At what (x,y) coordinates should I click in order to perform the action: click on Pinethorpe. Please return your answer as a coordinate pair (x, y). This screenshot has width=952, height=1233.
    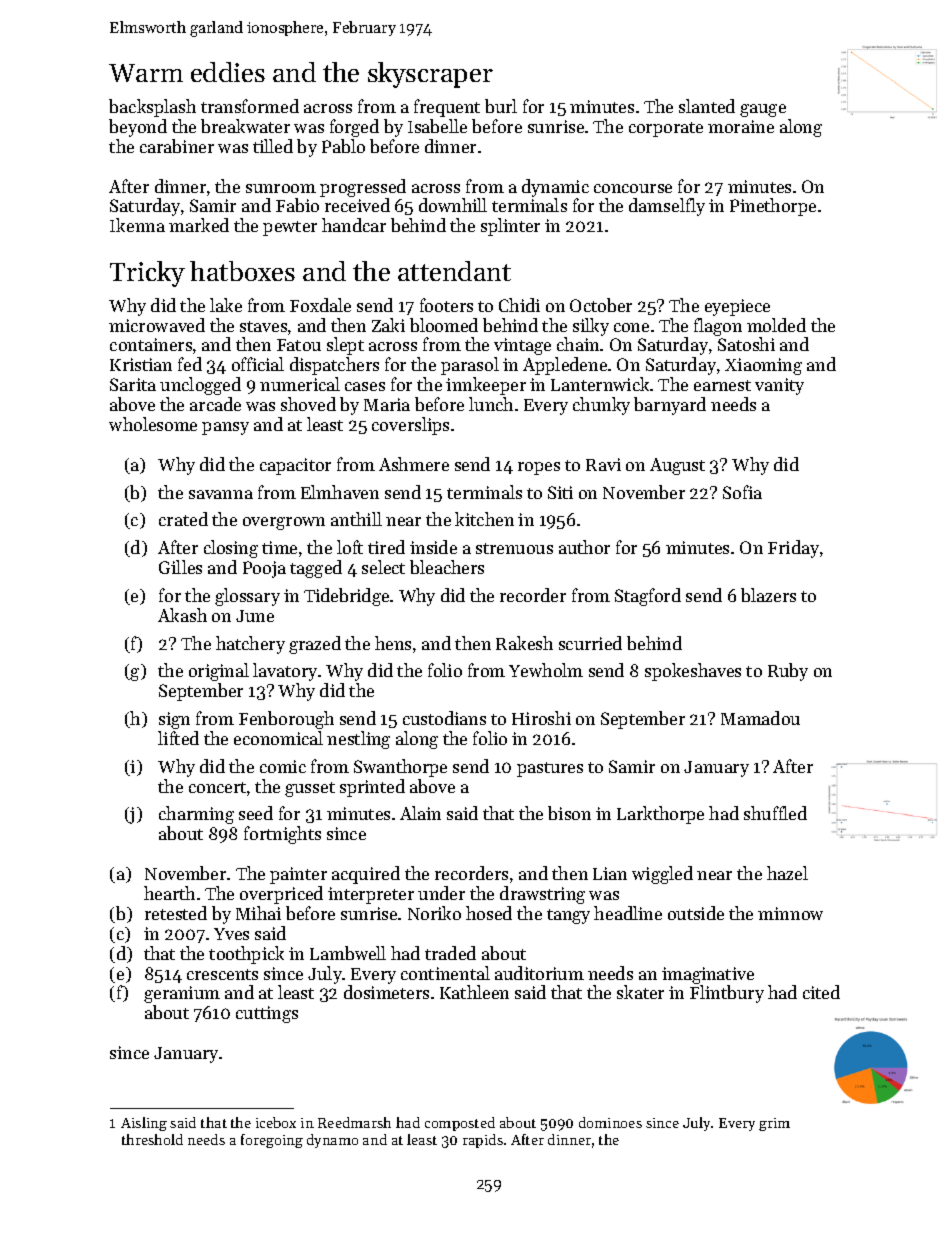
    Looking at the image, I should click on (773, 207).
